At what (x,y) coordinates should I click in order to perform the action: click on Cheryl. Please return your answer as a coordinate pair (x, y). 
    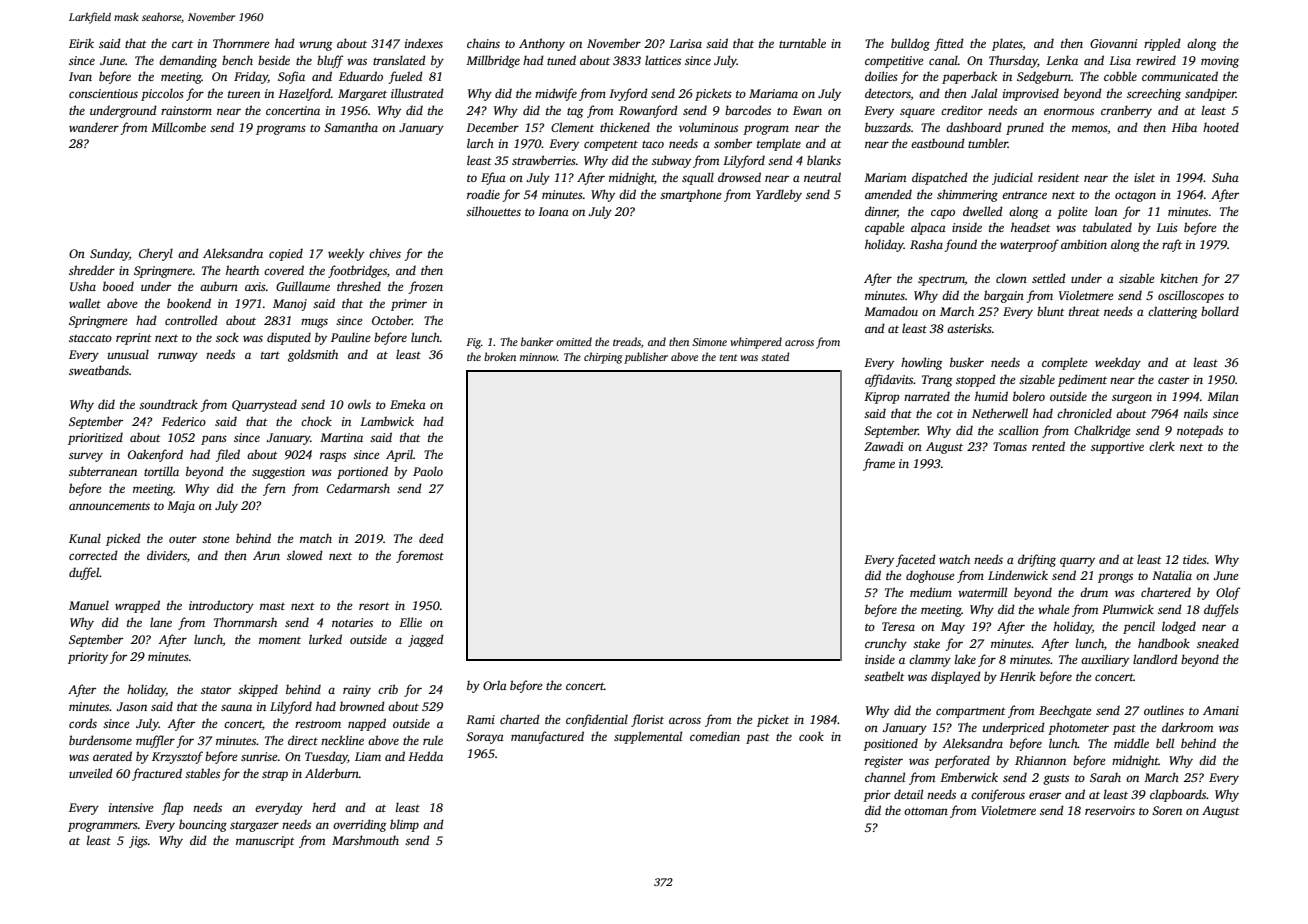
    Looking at the image, I should click on (156, 254).
